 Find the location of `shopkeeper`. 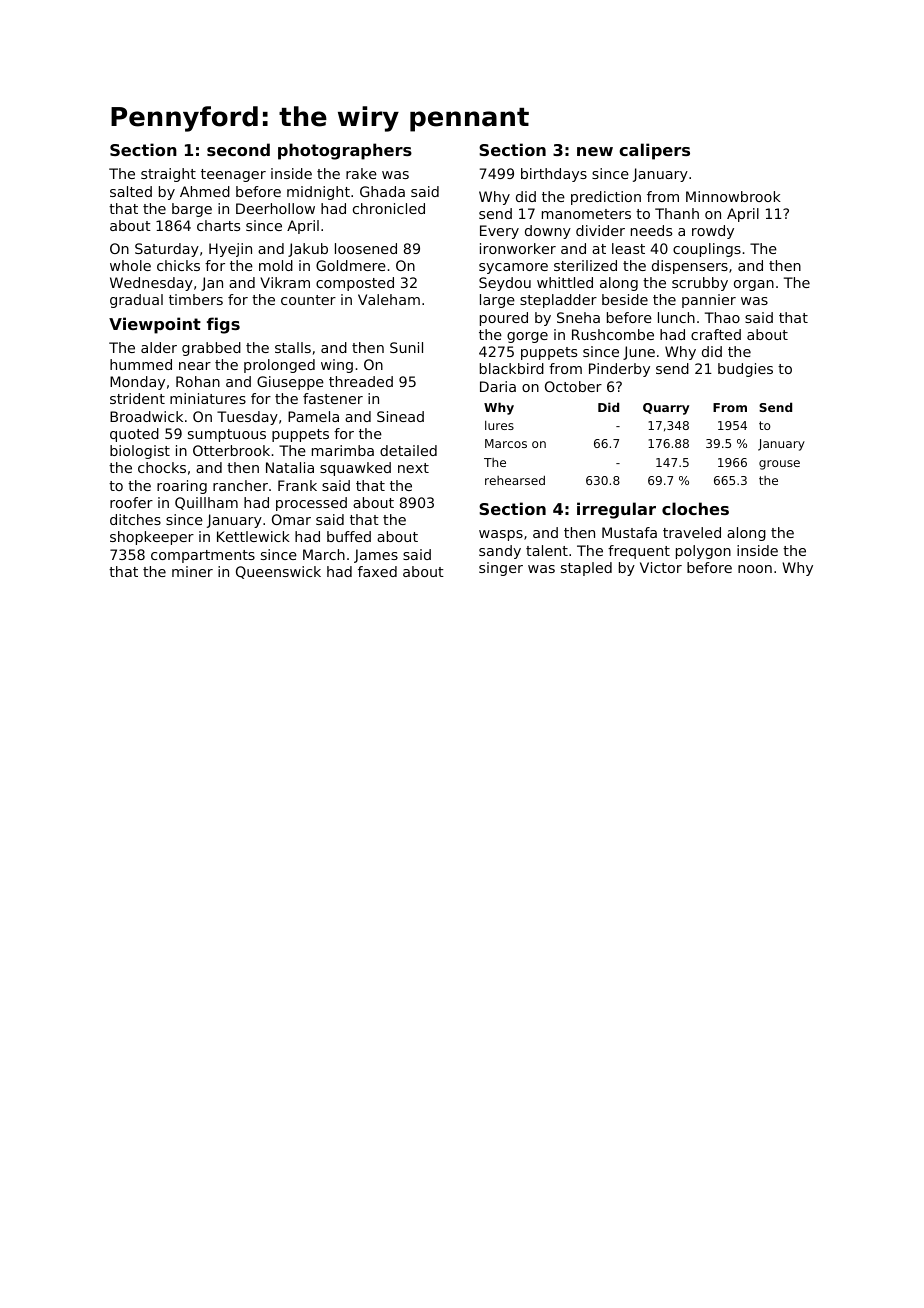

shopkeeper is located at coordinates (152, 538).
